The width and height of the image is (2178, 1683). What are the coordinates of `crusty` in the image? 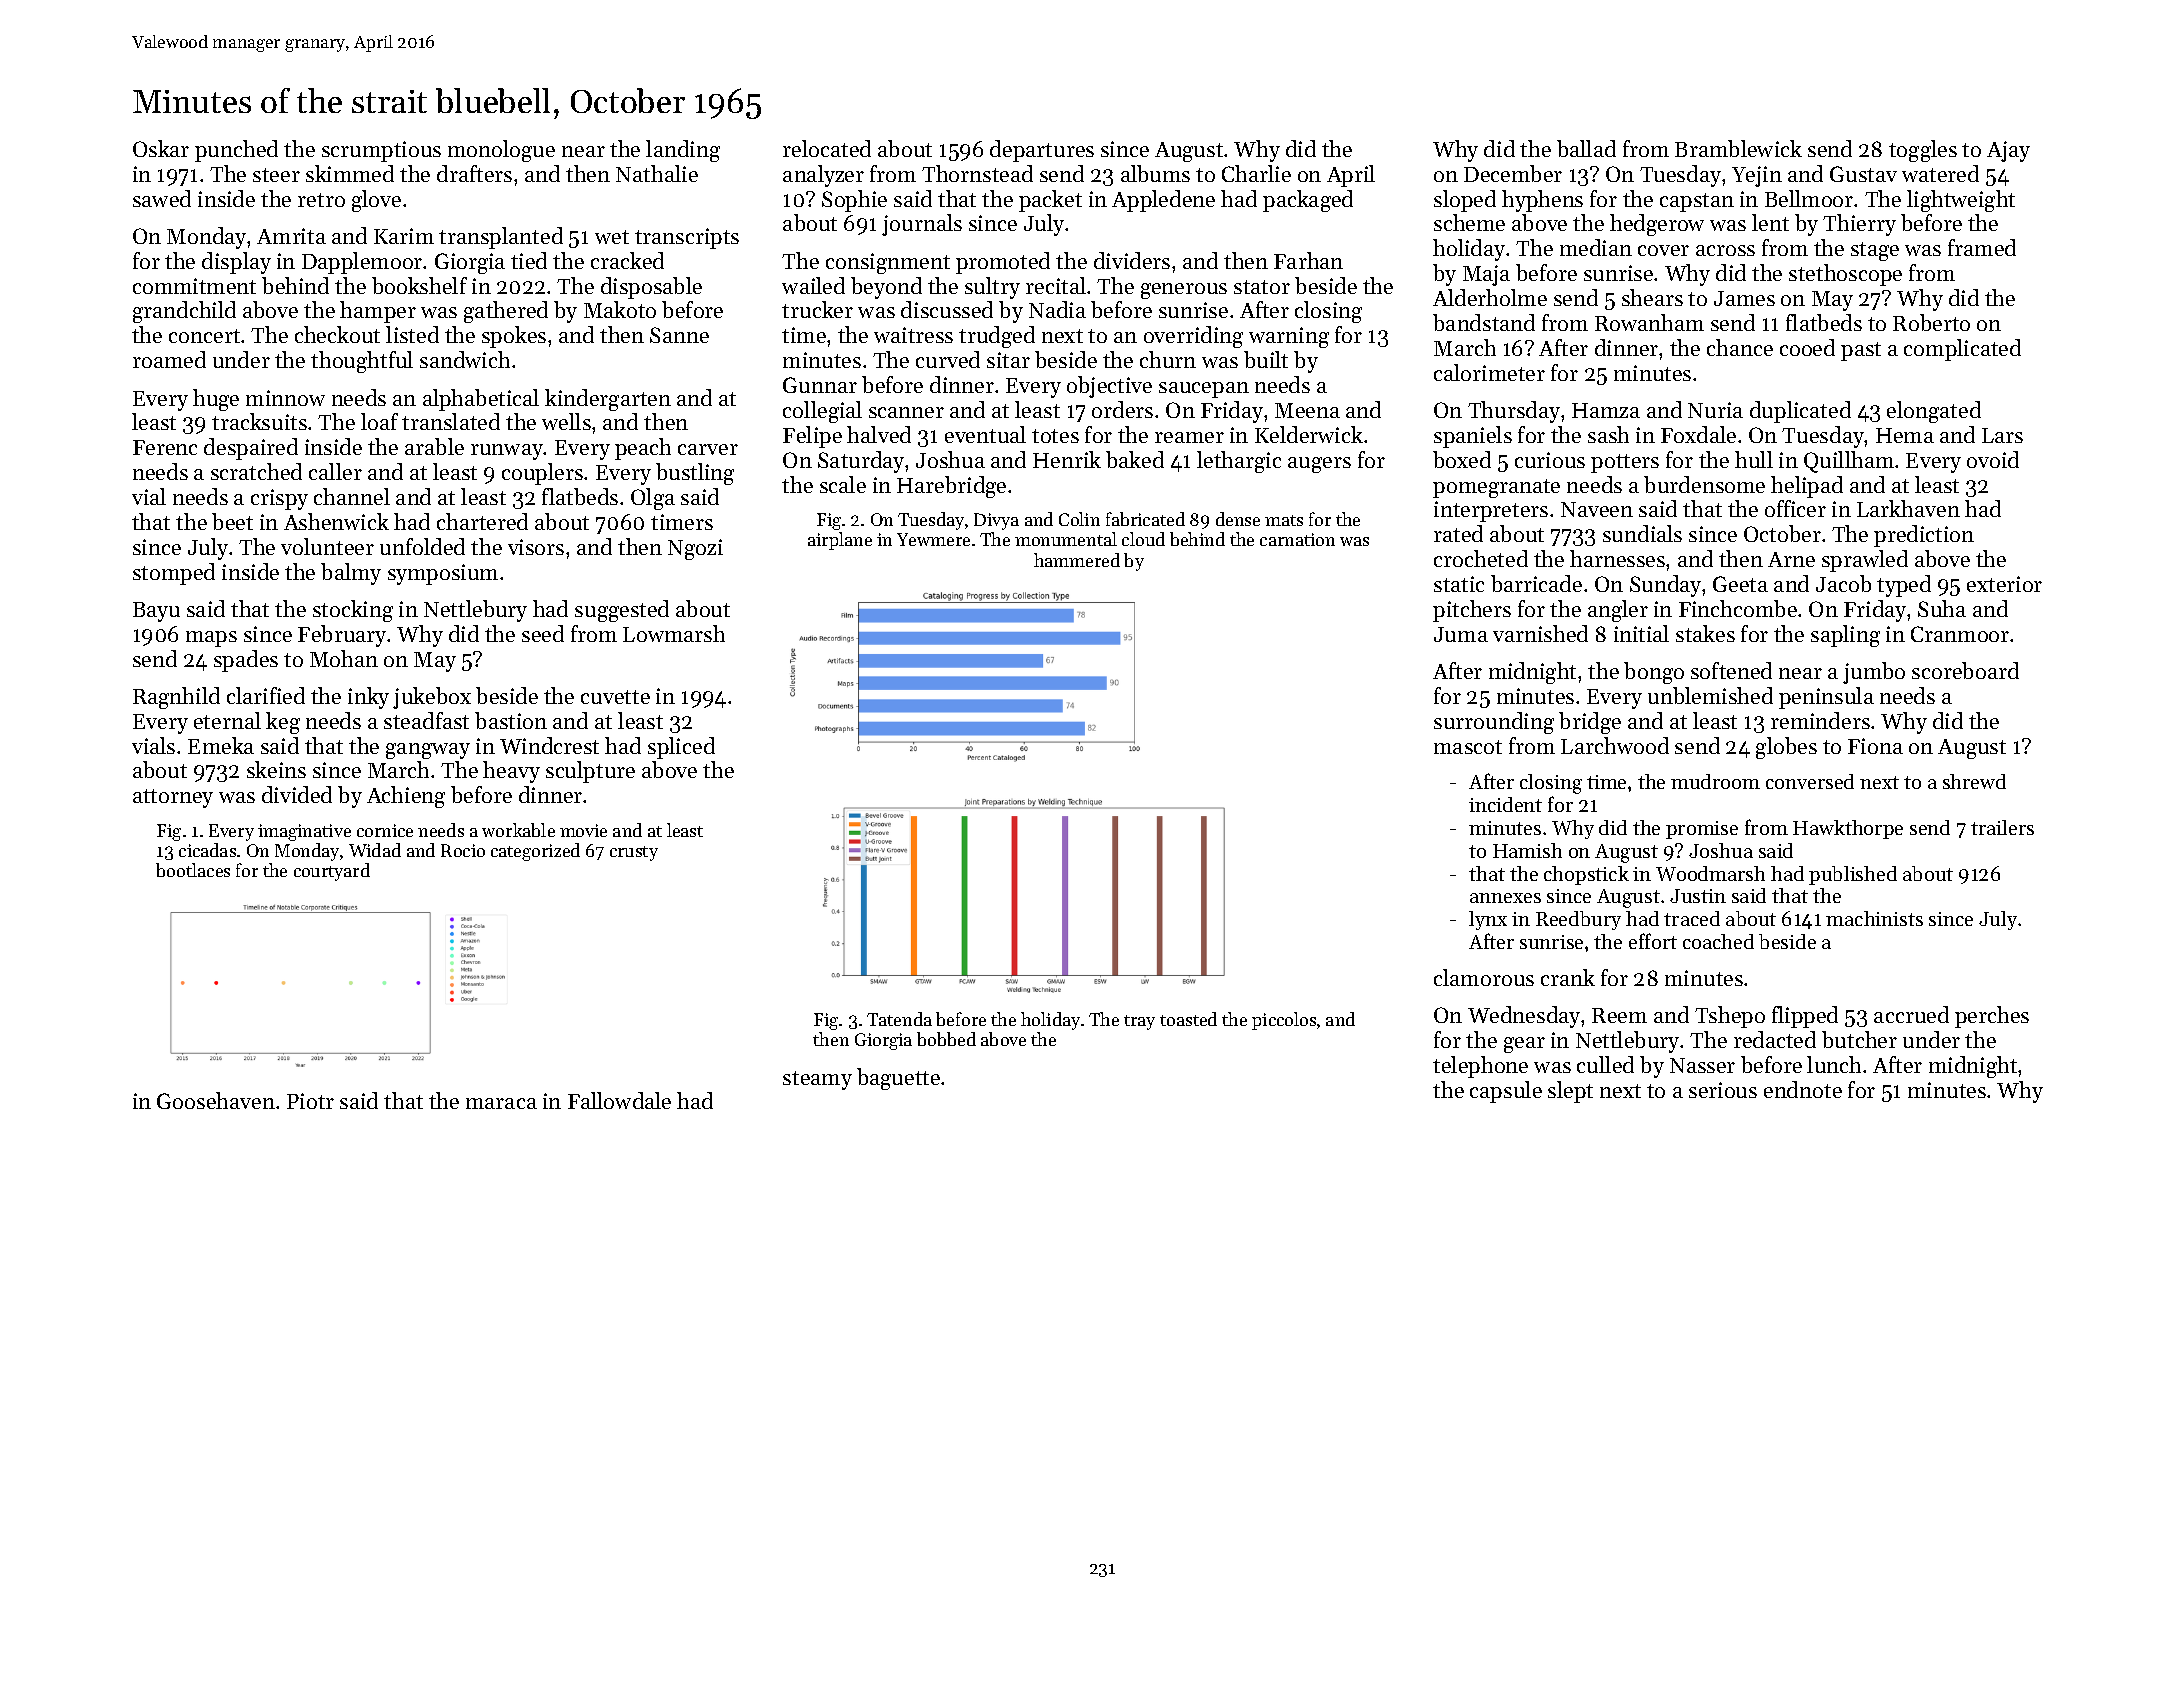 It's located at (634, 853).
